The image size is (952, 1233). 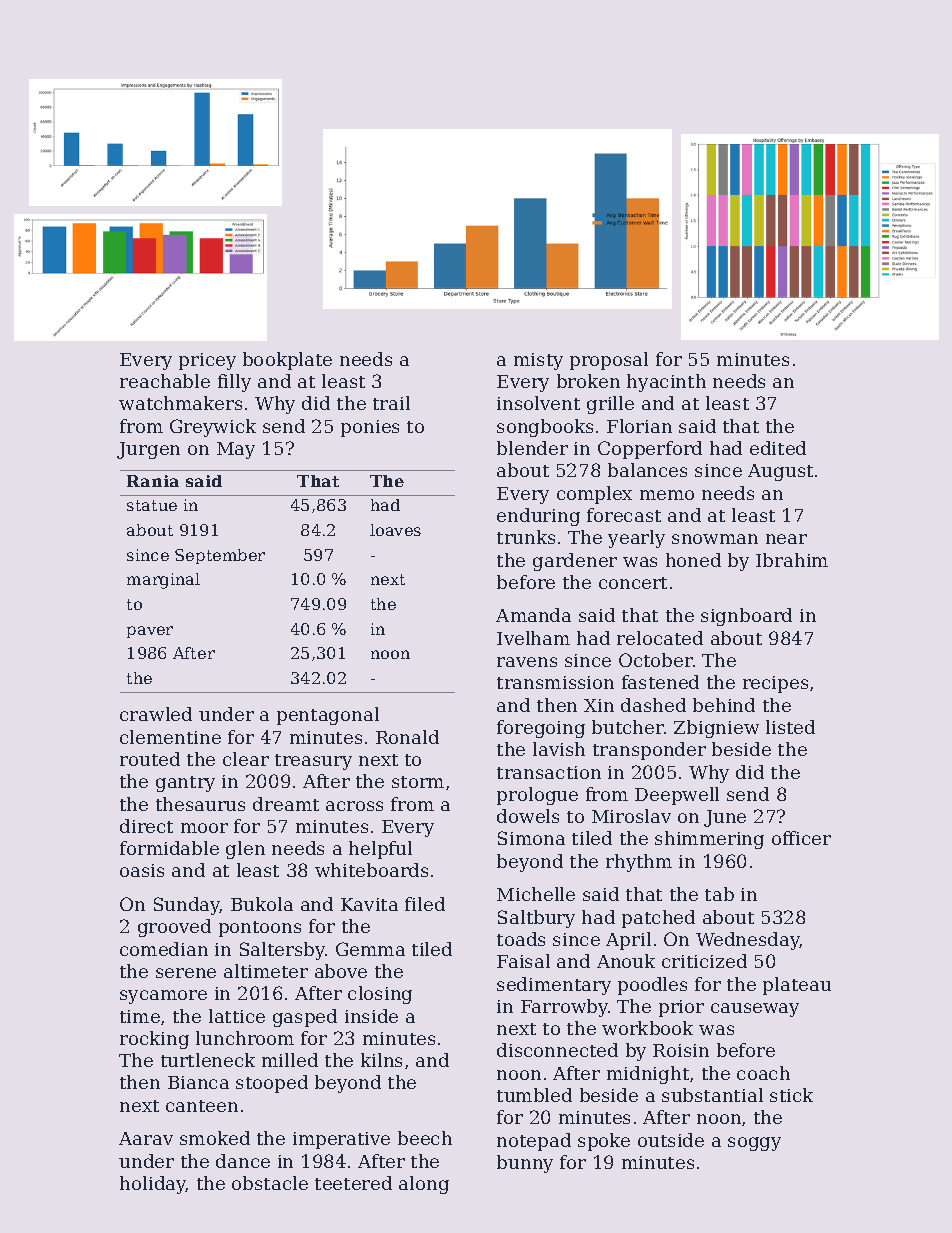 What do you see at coordinates (559, 749) in the page?
I see `lavish` at bounding box center [559, 749].
